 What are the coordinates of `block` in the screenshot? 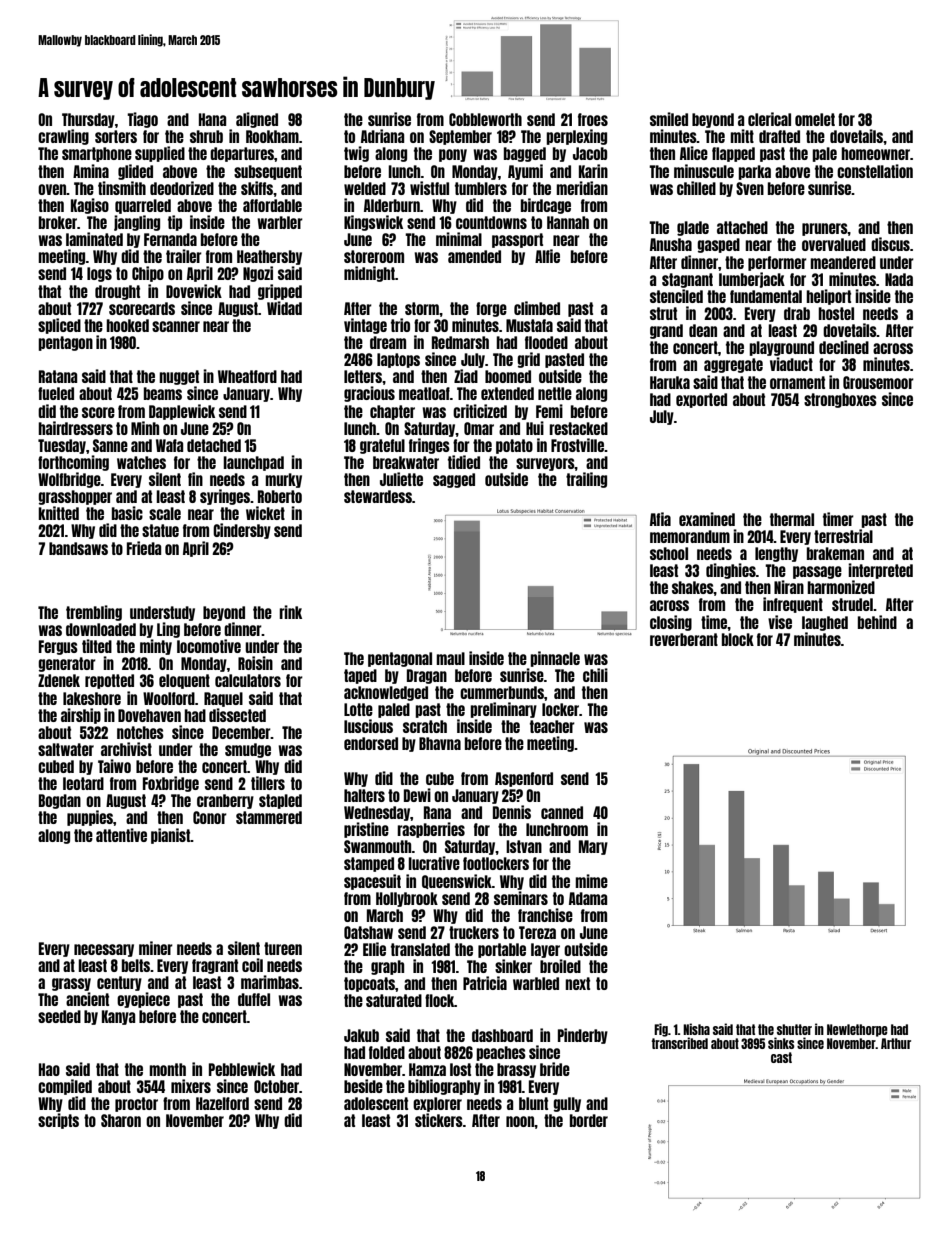 It's located at (738, 639).
